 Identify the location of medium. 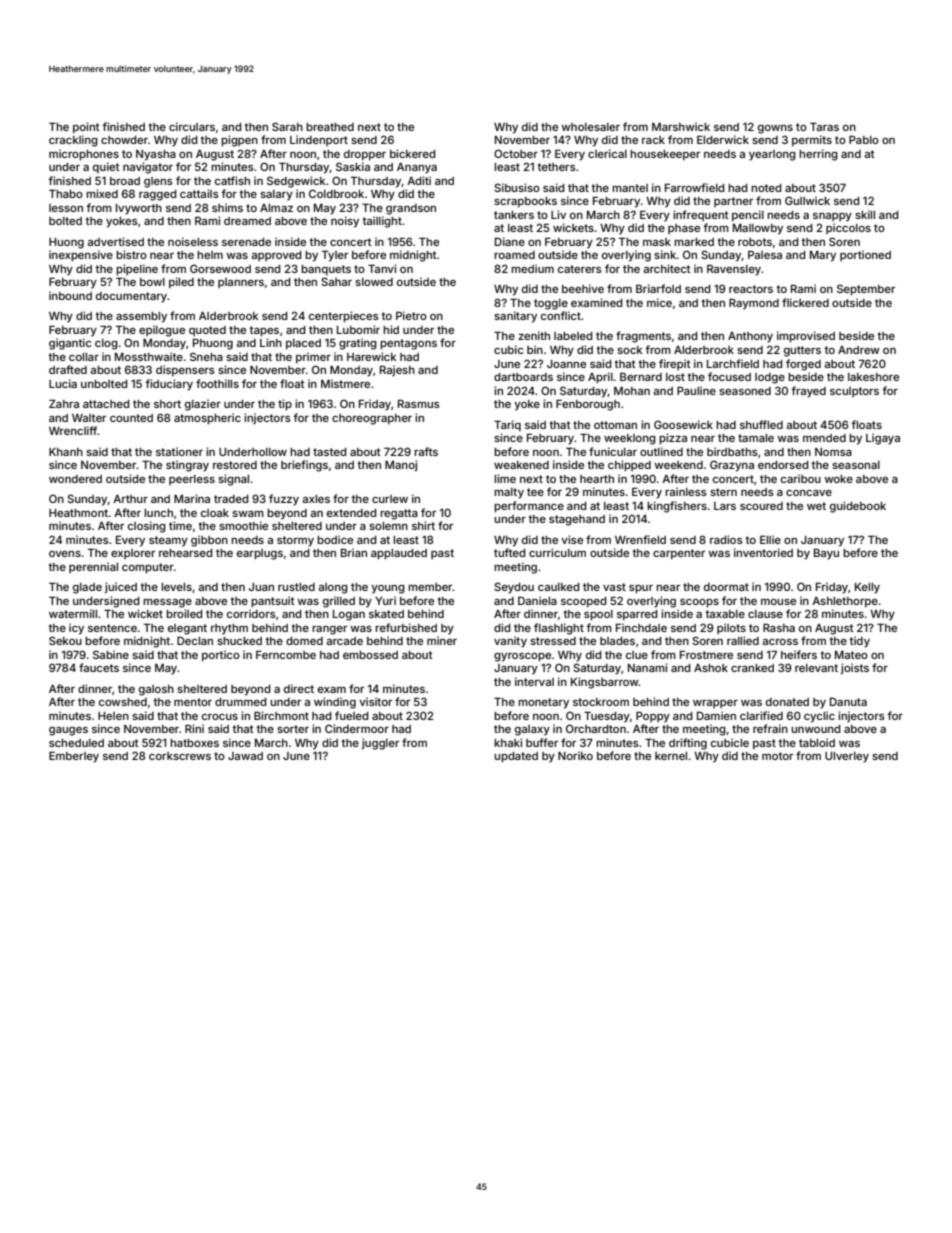
(532, 268).
